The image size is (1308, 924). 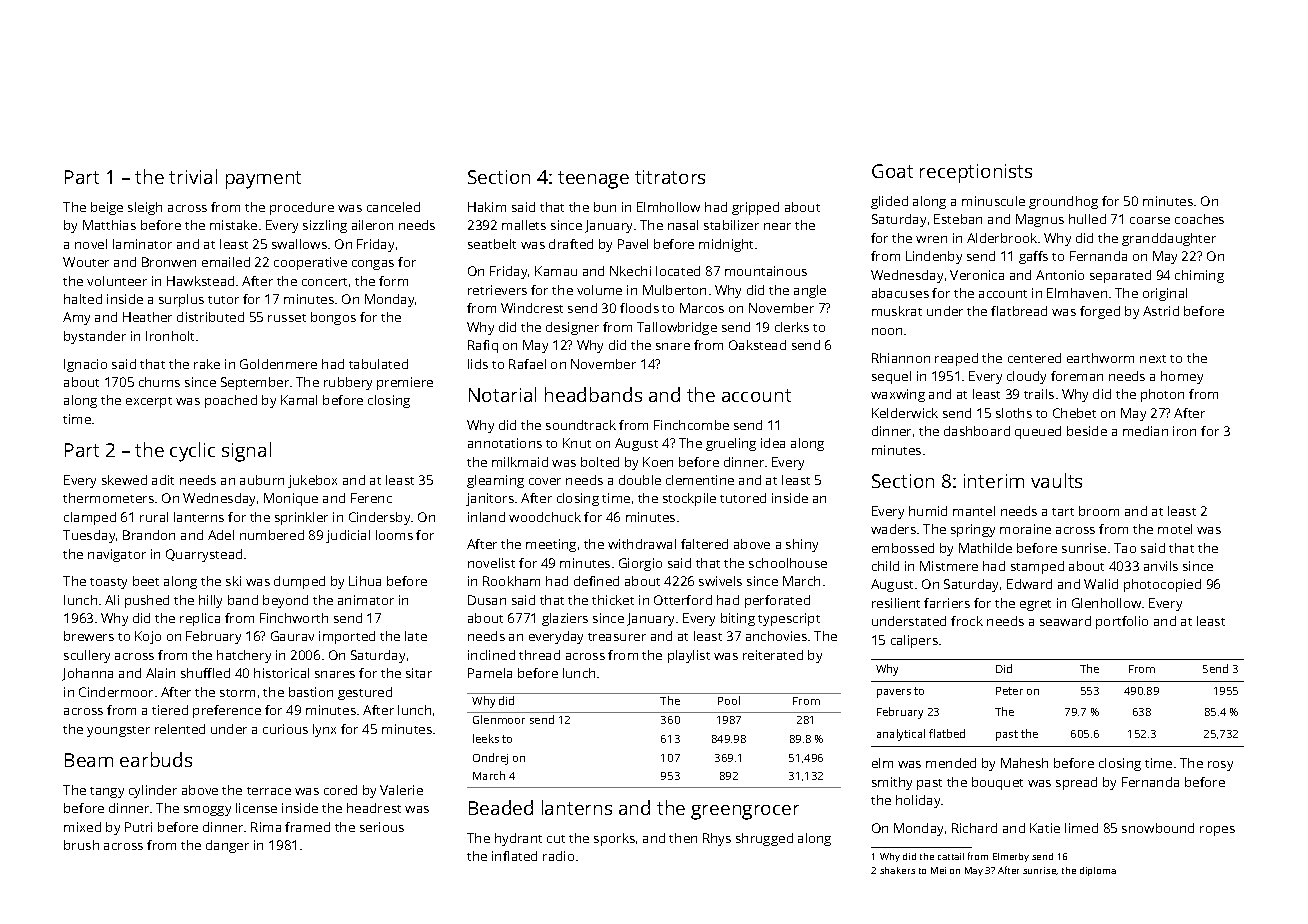 I want to click on Marcos, so click(x=702, y=308).
